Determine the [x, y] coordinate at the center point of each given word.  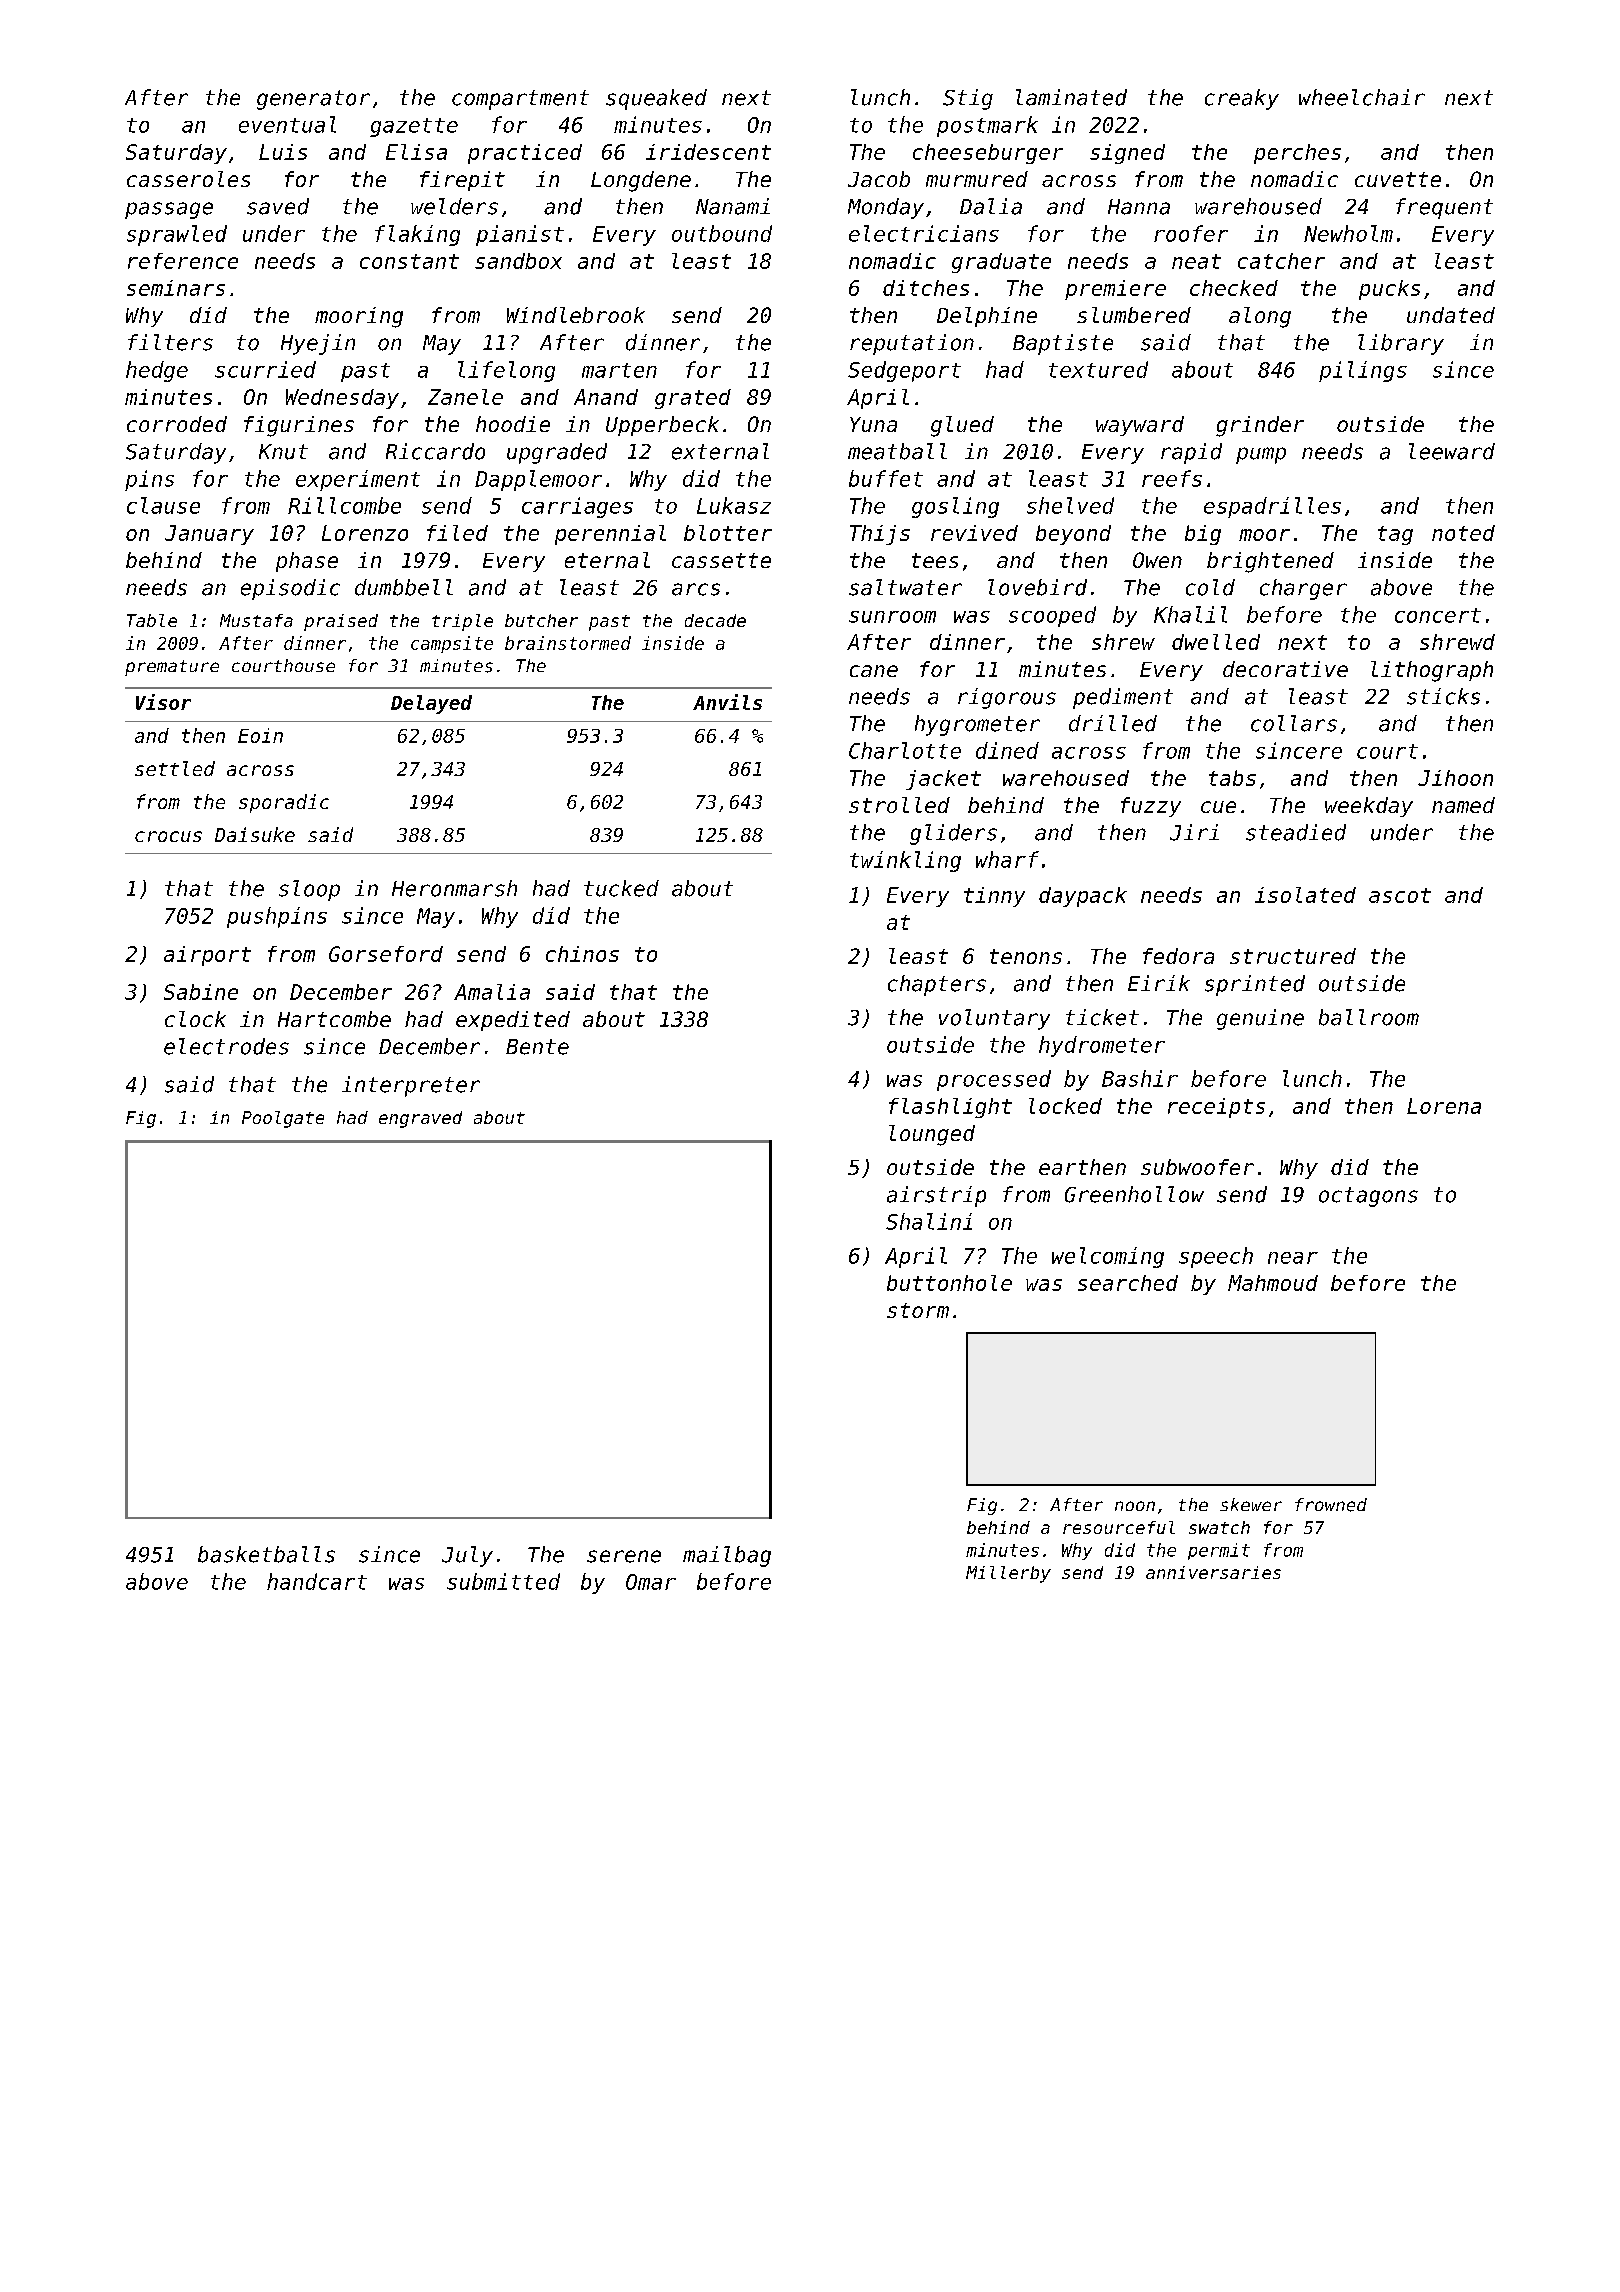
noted [1463, 533]
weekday [1369, 807]
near [1293, 1258]
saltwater [905, 587]
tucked [621, 888]
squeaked [656, 99]
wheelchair [1362, 97]
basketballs [266, 1554]
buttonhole [949, 1283]
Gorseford [386, 954]
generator [313, 100]
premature [172, 668]
